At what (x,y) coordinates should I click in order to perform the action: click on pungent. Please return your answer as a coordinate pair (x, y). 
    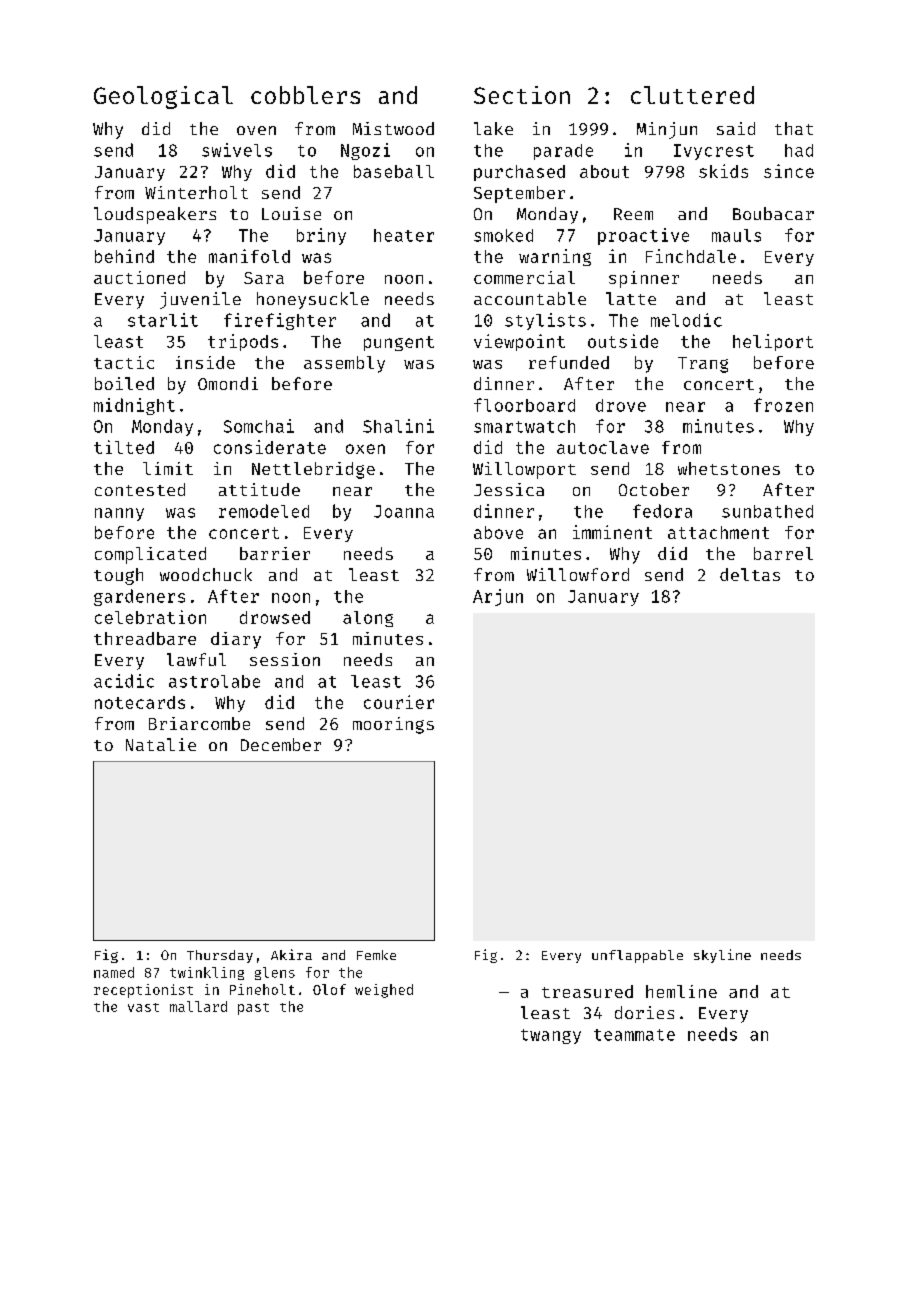
    Looking at the image, I should click on (399, 343).
